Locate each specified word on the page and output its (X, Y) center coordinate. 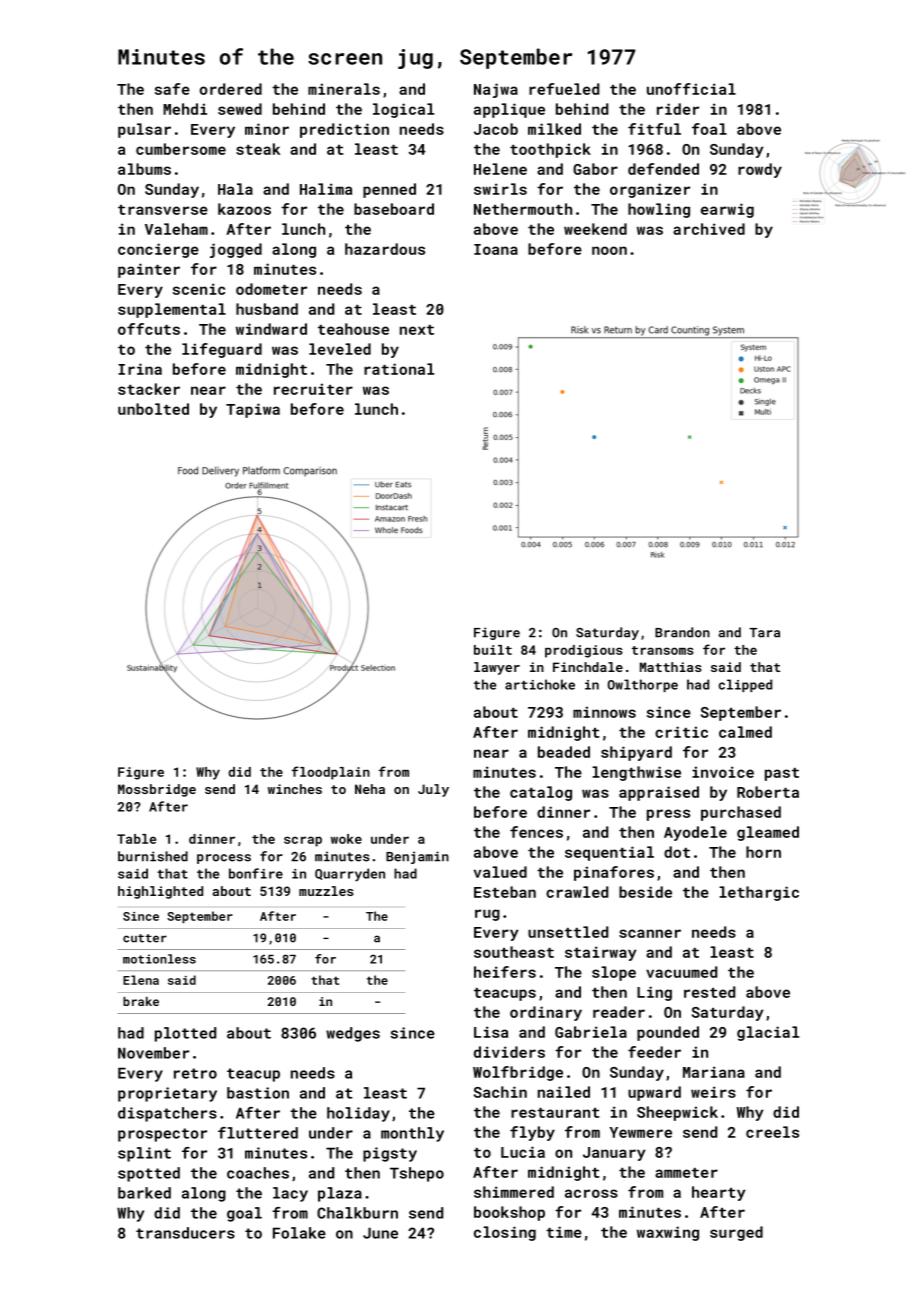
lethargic (759, 893)
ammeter (686, 1173)
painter (149, 270)
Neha (370, 789)
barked (144, 1193)
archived (709, 229)
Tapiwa (253, 410)
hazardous (385, 249)
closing (505, 1233)
